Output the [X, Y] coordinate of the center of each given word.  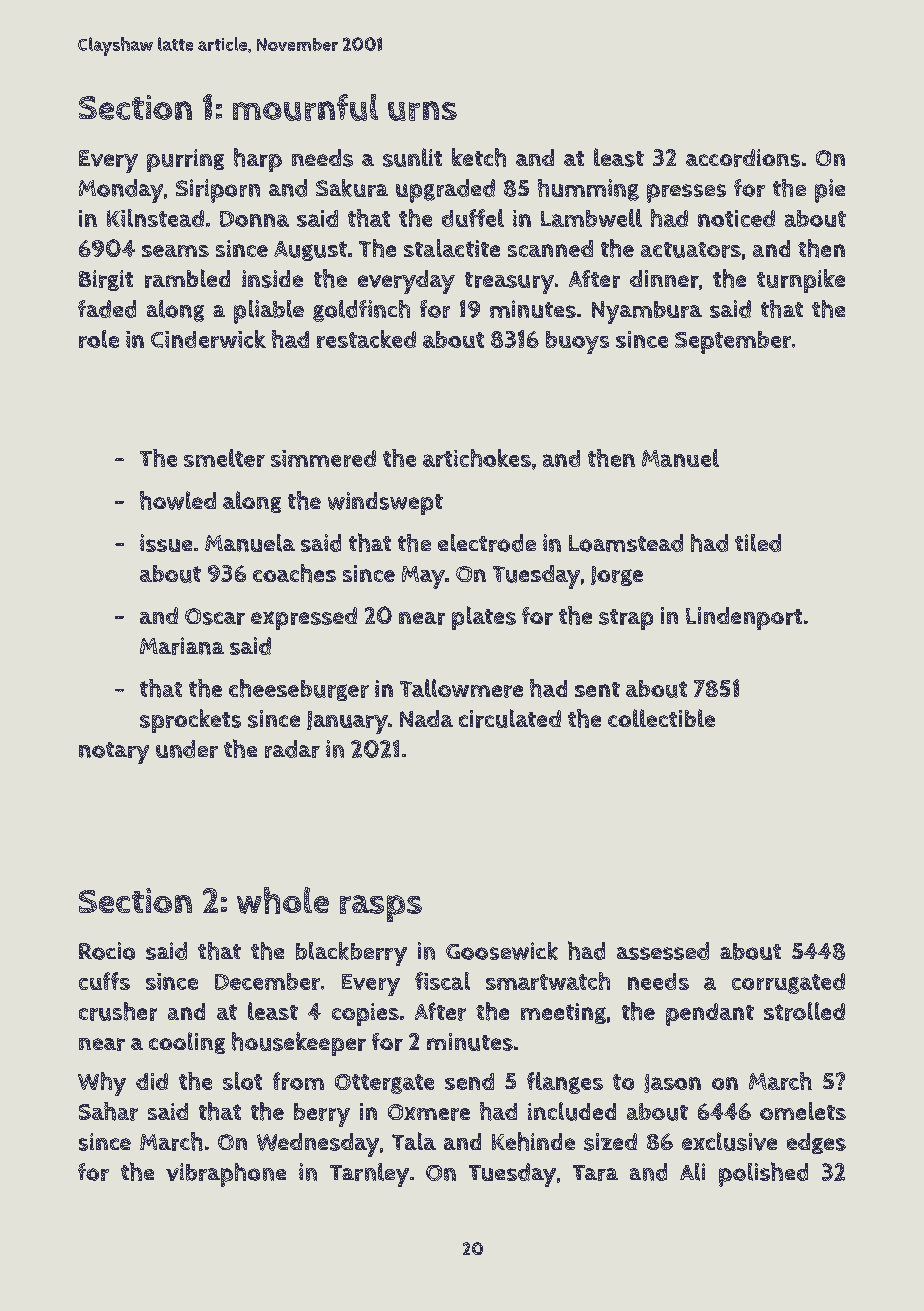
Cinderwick [208, 339]
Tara [595, 1173]
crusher [118, 1011]
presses [686, 193]
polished [763, 1174]
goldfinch [361, 311]
